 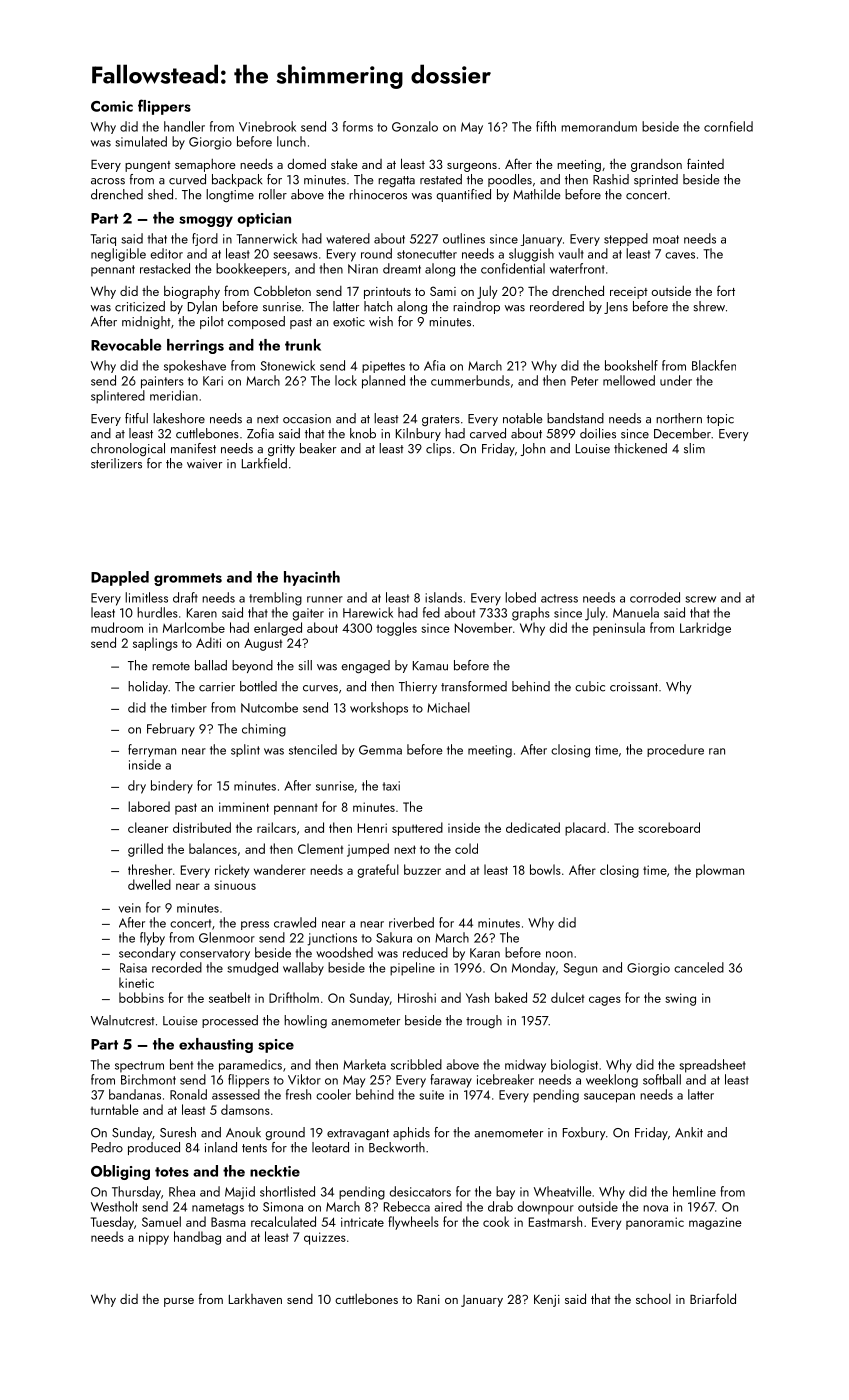 What do you see at coordinates (599, 126) in the document?
I see `memorandum` at bounding box center [599, 126].
